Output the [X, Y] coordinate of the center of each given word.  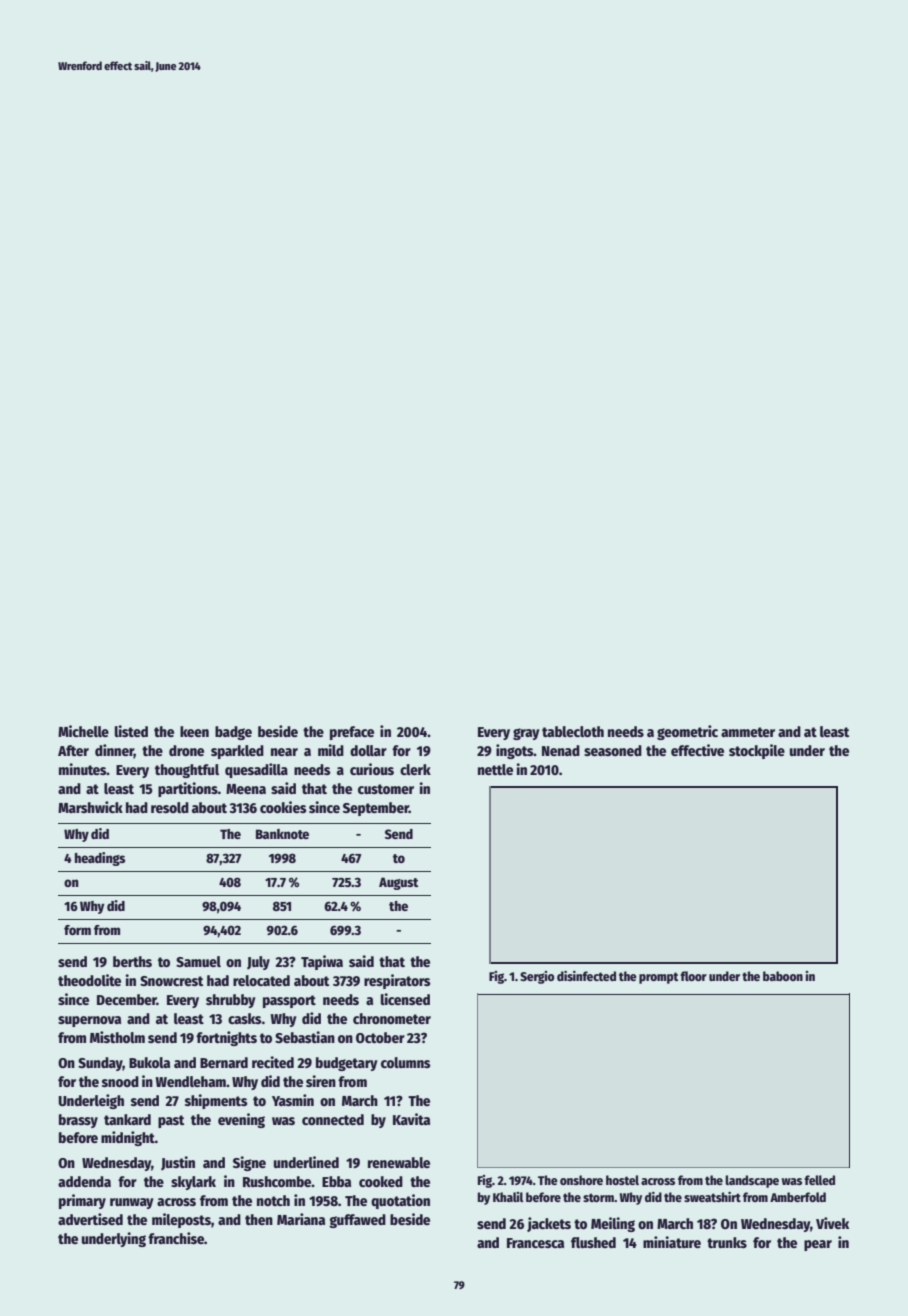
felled [819, 1180]
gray [526, 734]
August [398, 883]
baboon [783, 976]
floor [693, 976]
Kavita [411, 1119]
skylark [193, 1183]
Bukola [149, 1062]
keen [194, 731]
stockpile [757, 751]
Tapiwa [322, 962]
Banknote [282, 834]
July [258, 963]
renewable [399, 1162]
